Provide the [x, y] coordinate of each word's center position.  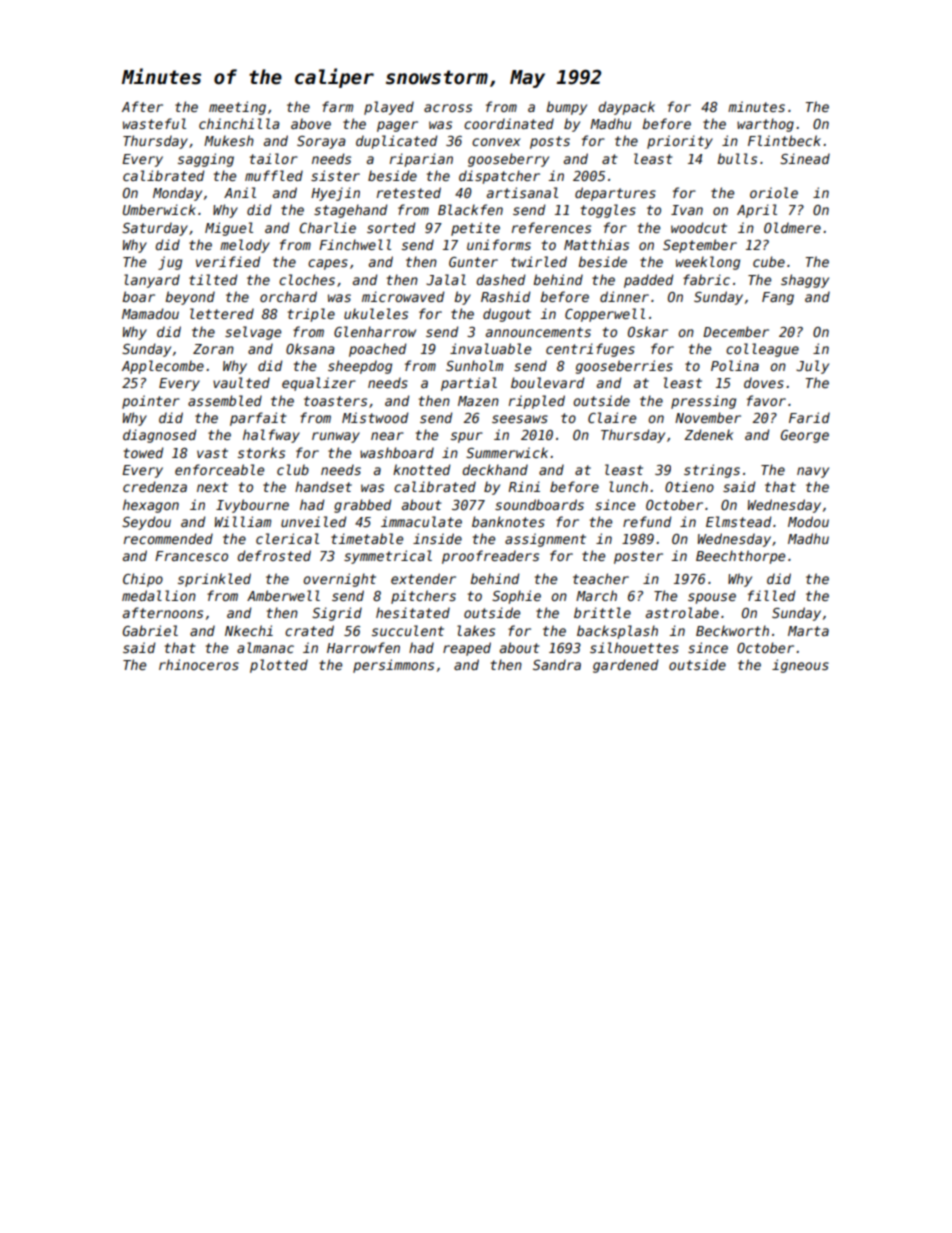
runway [336, 437]
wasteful [154, 123]
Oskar [648, 331]
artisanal [522, 192]
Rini [524, 486]
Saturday [155, 229]
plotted [279, 666]
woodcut [699, 227]
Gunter [473, 262]
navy [813, 472]
